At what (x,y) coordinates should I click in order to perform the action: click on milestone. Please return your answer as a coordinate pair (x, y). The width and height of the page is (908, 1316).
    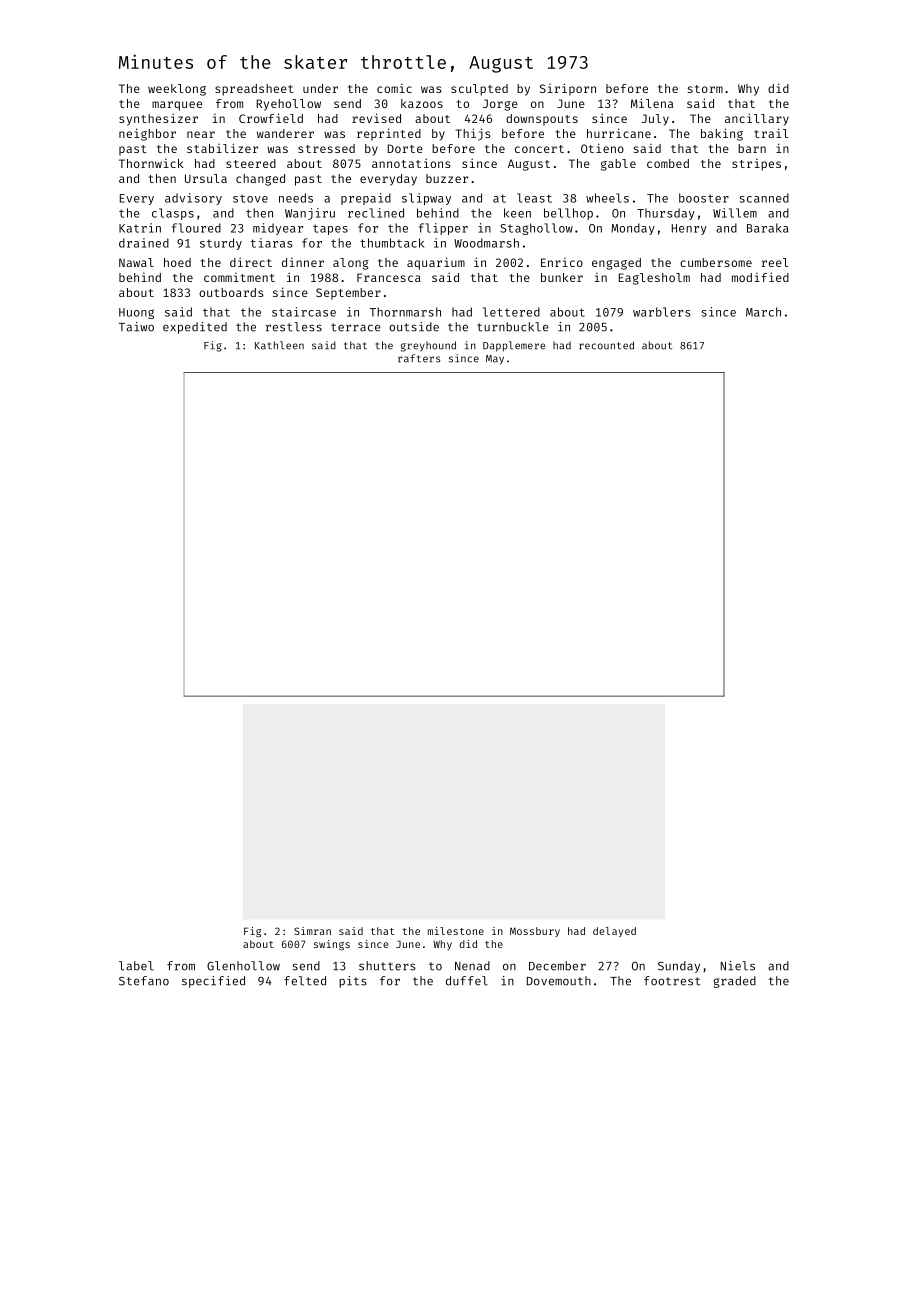
    Looking at the image, I should click on (456, 931).
